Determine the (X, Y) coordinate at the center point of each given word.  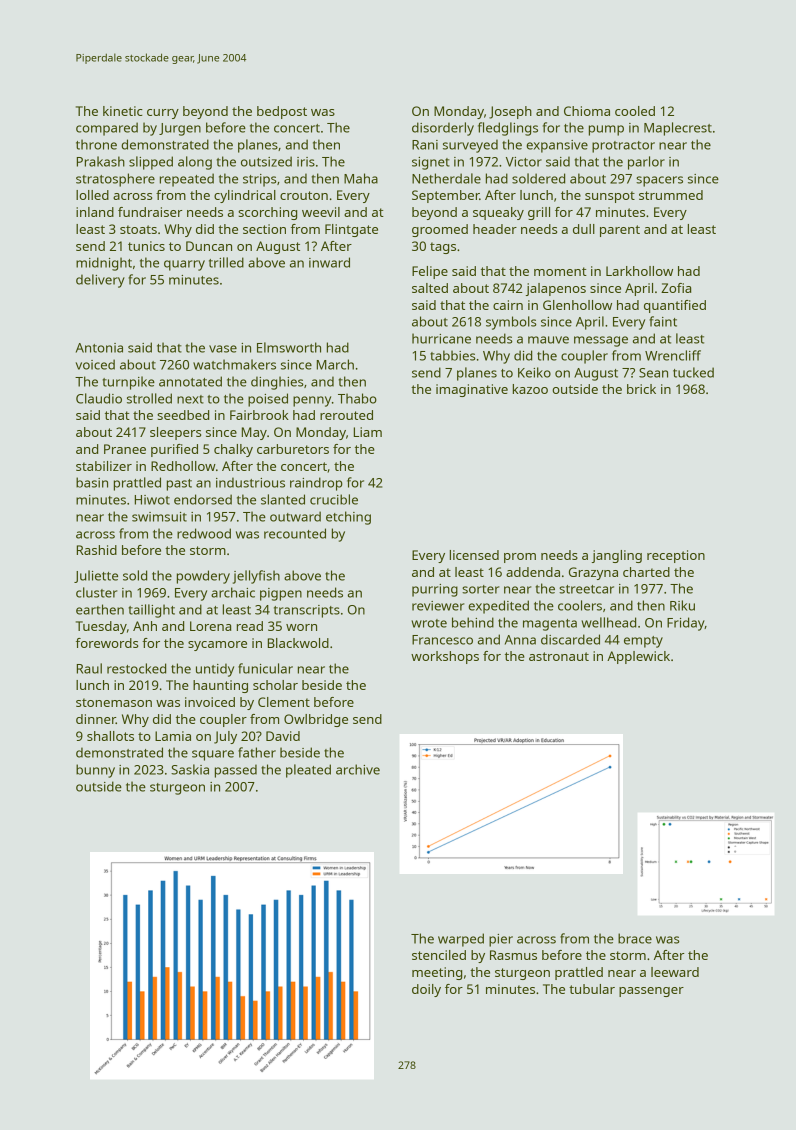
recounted (295, 533)
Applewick (638, 657)
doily (426, 990)
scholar (275, 685)
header (495, 229)
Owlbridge (316, 720)
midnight (104, 264)
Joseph (510, 112)
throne (96, 144)
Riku (682, 605)
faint (663, 321)
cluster (97, 592)
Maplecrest (678, 129)
